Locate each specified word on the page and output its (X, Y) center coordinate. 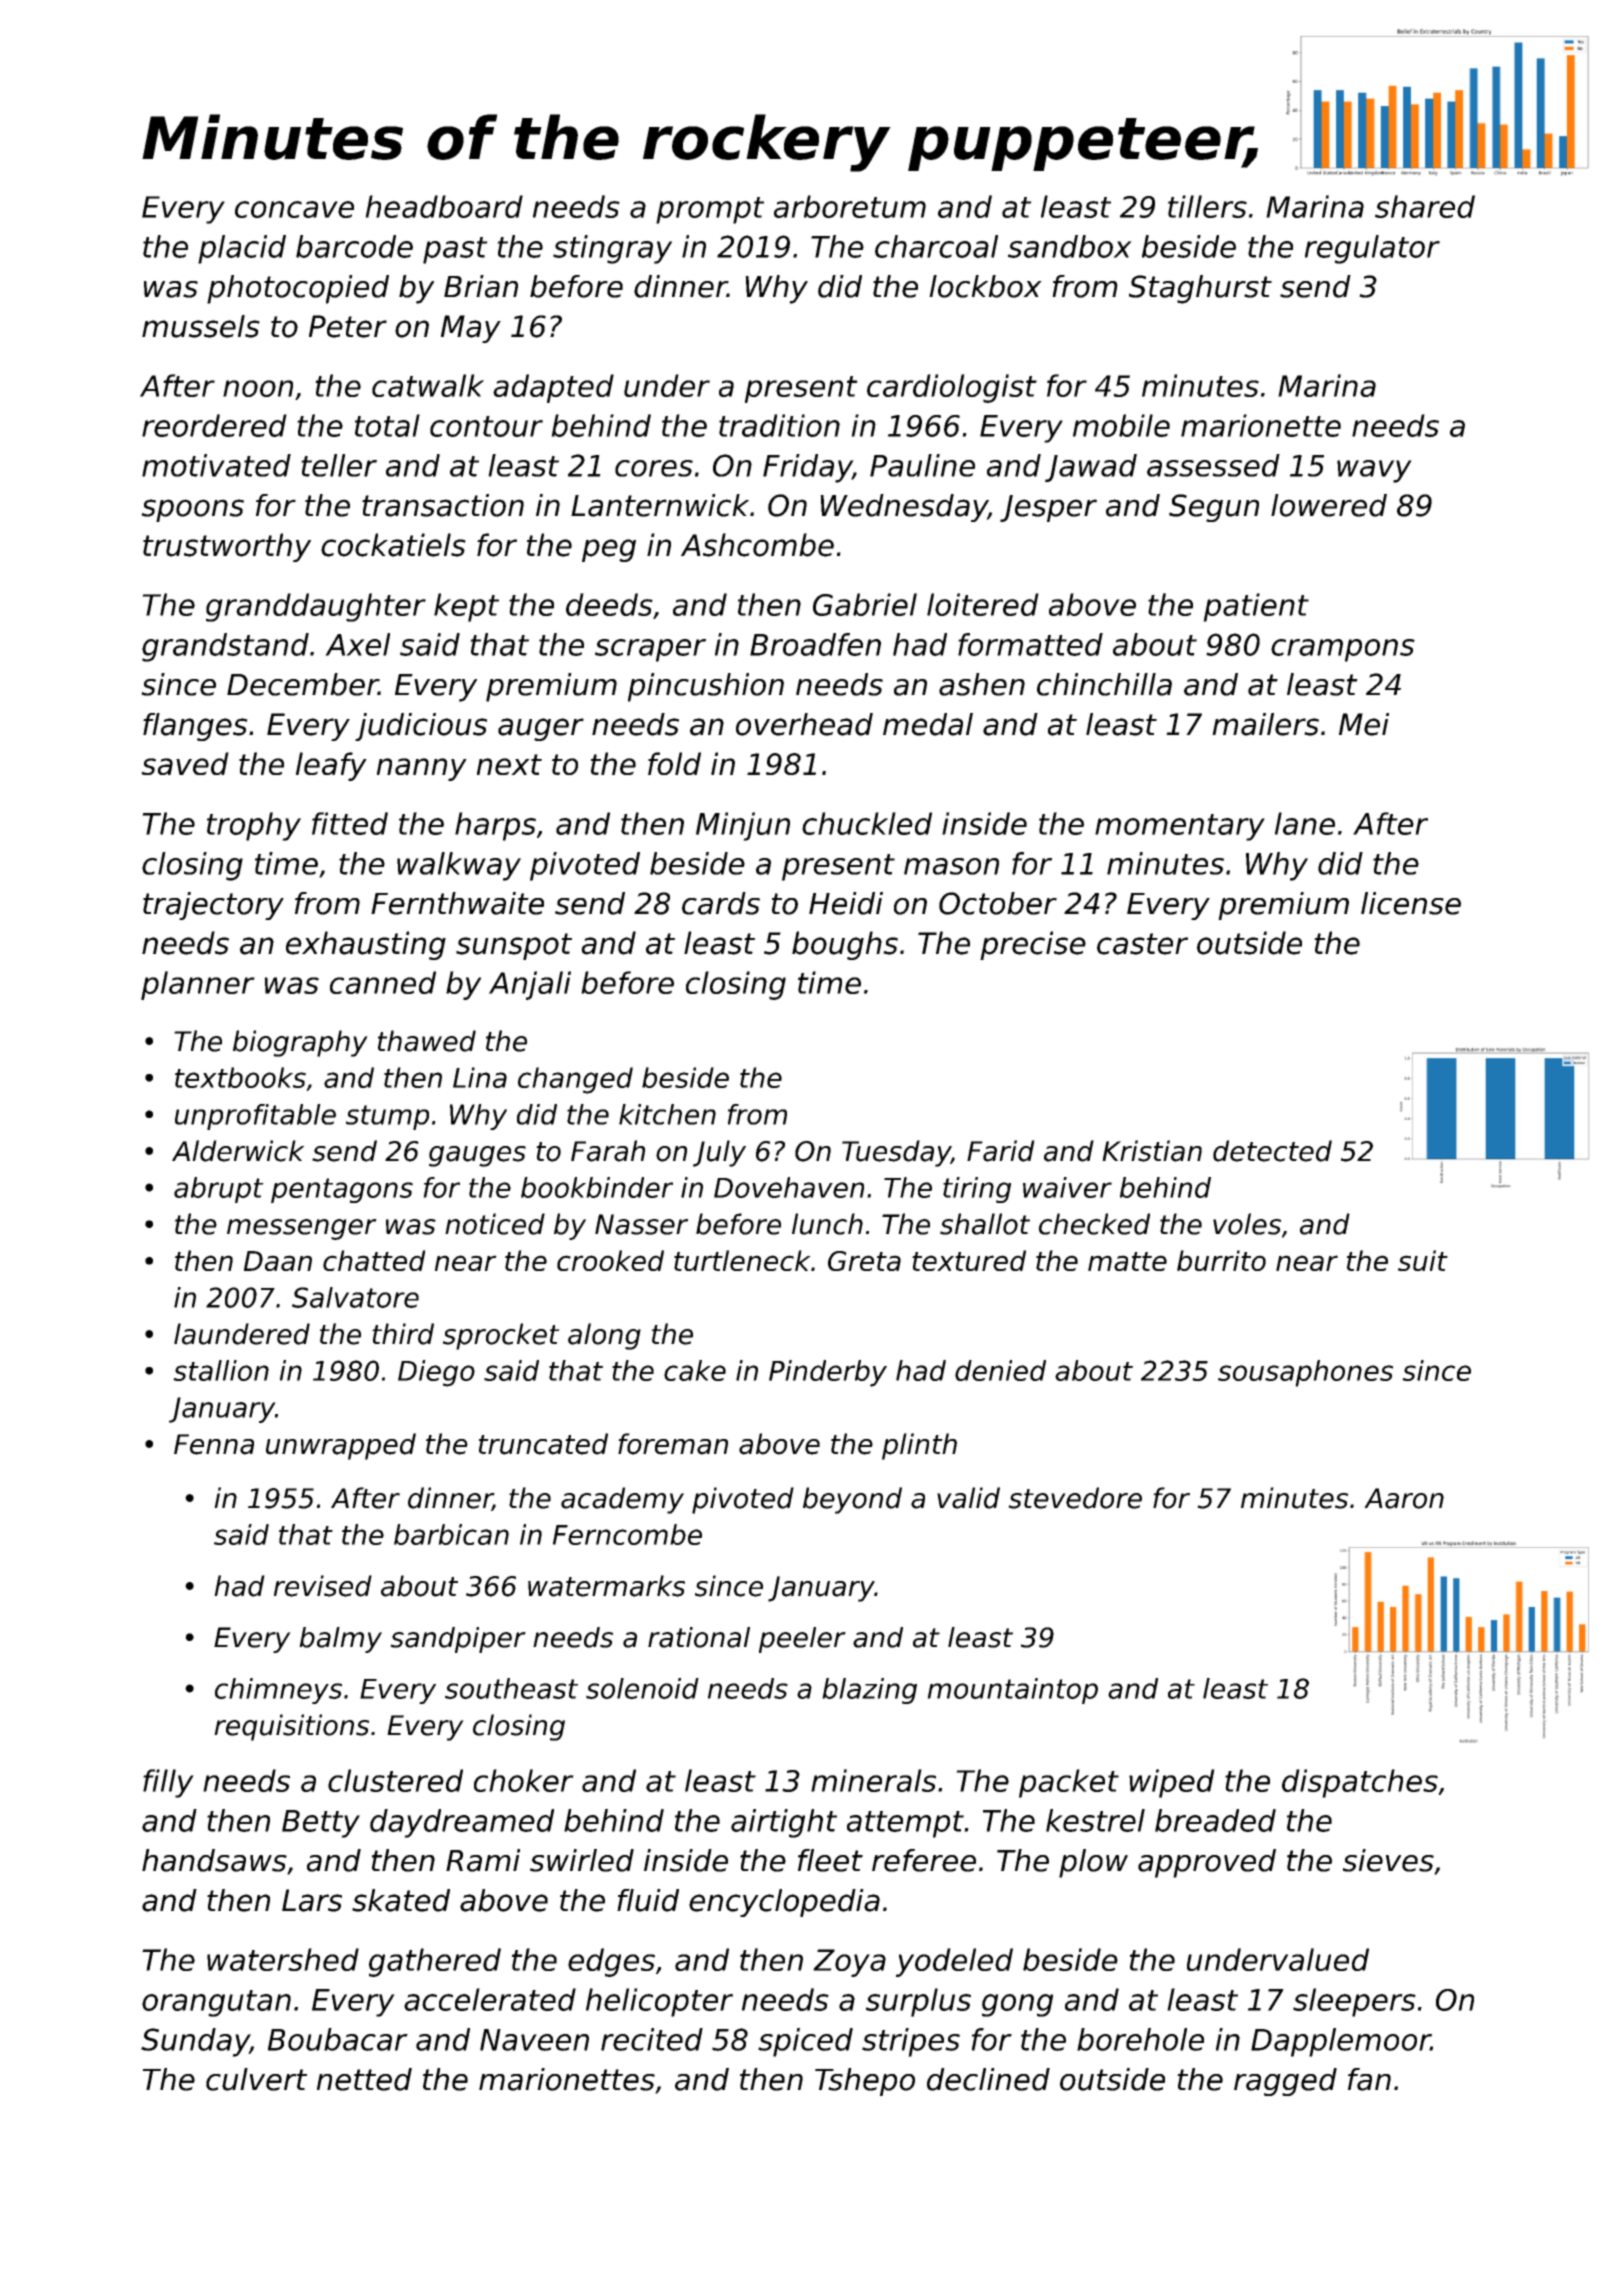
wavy (1374, 471)
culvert (256, 2079)
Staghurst (1200, 289)
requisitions (291, 1727)
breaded (1215, 1820)
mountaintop (1012, 1691)
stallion (221, 1370)
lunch (827, 1224)
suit (1423, 1260)
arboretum (850, 206)
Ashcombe (757, 545)
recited (652, 2039)
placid (242, 249)
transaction (443, 505)
